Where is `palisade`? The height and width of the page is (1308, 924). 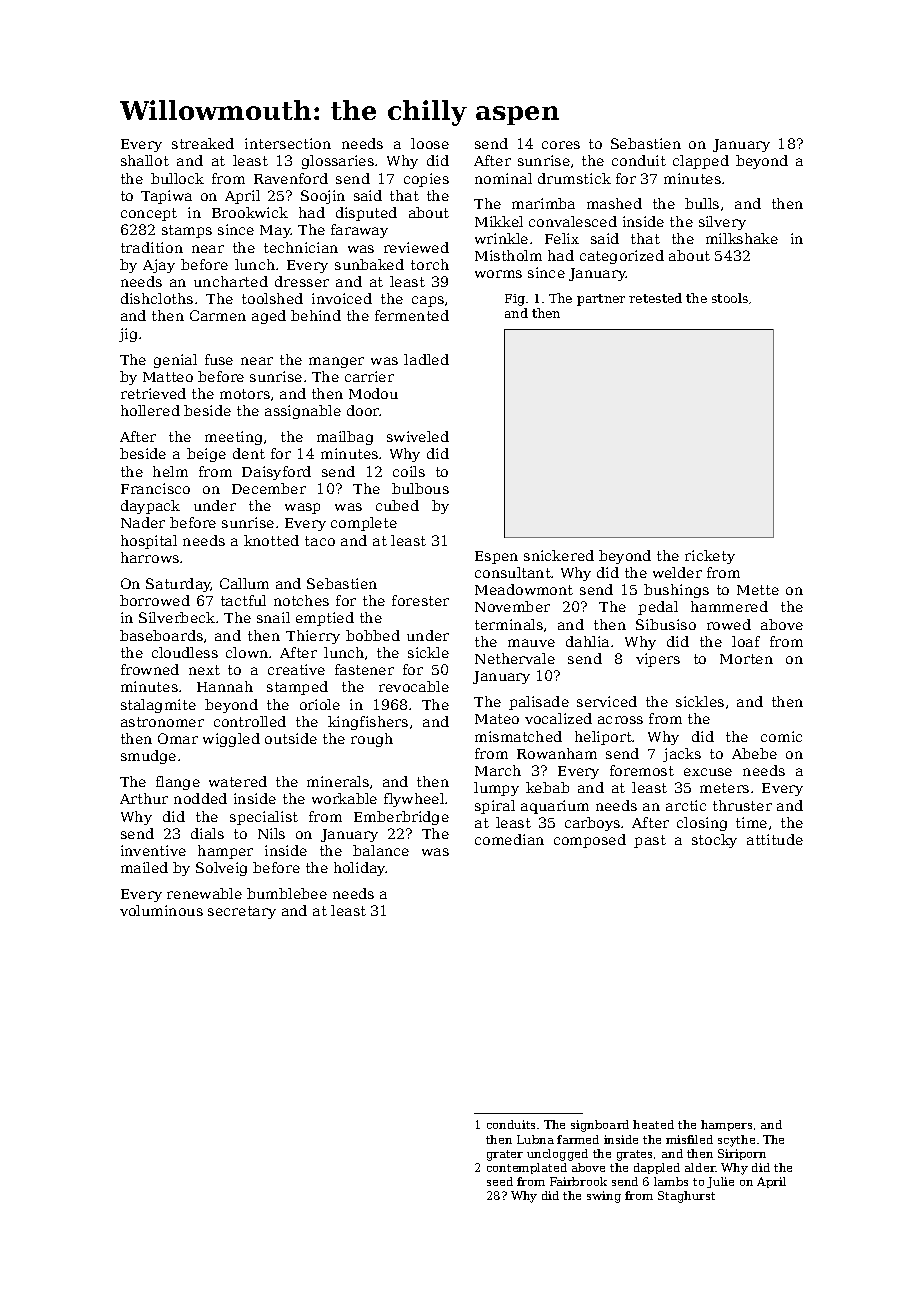 palisade is located at coordinates (539, 703).
